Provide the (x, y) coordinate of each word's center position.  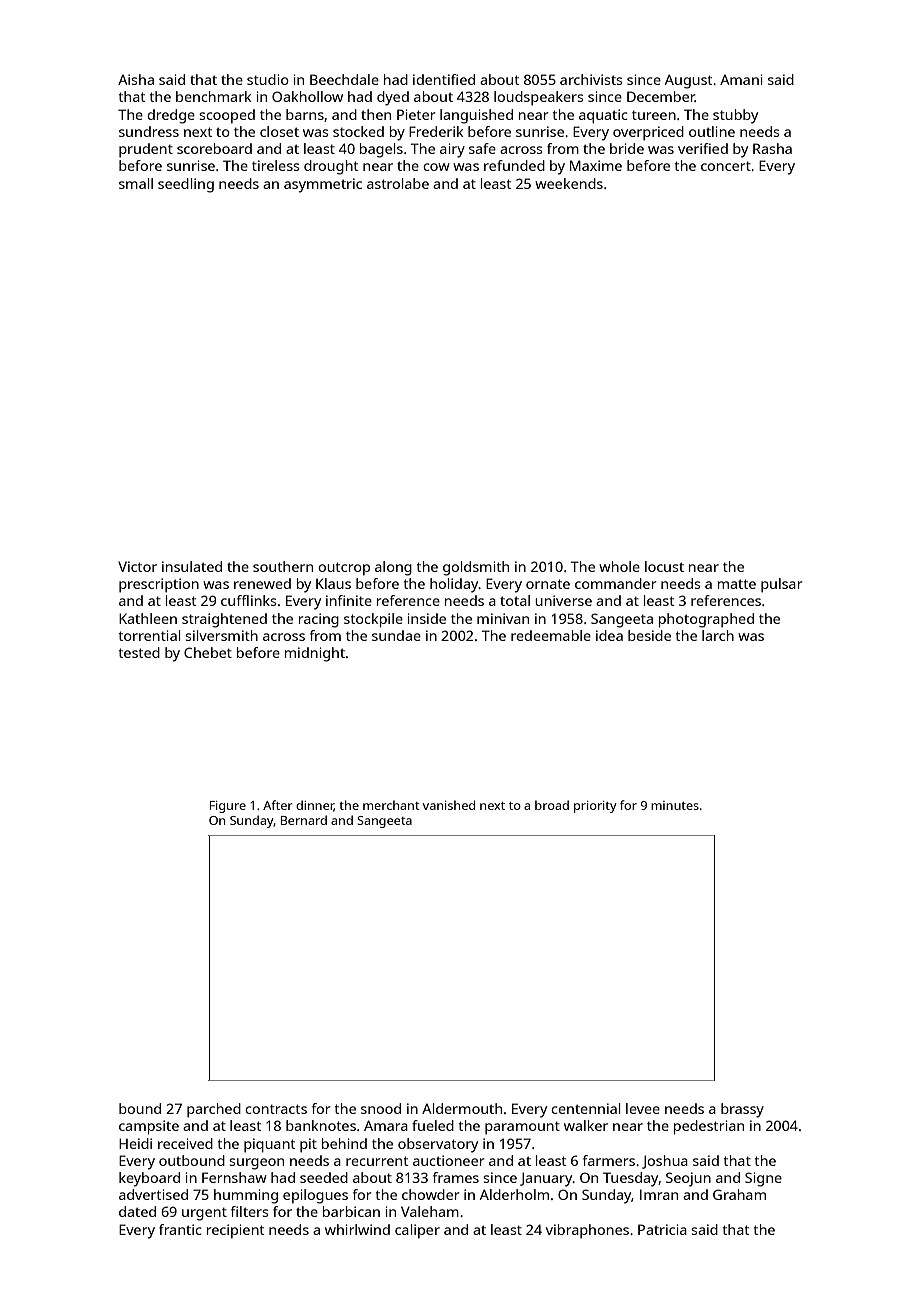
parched (214, 1110)
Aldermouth (462, 1108)
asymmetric (323, 185)
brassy (742, 1110)
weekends (569, 183)
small (136, 183)
